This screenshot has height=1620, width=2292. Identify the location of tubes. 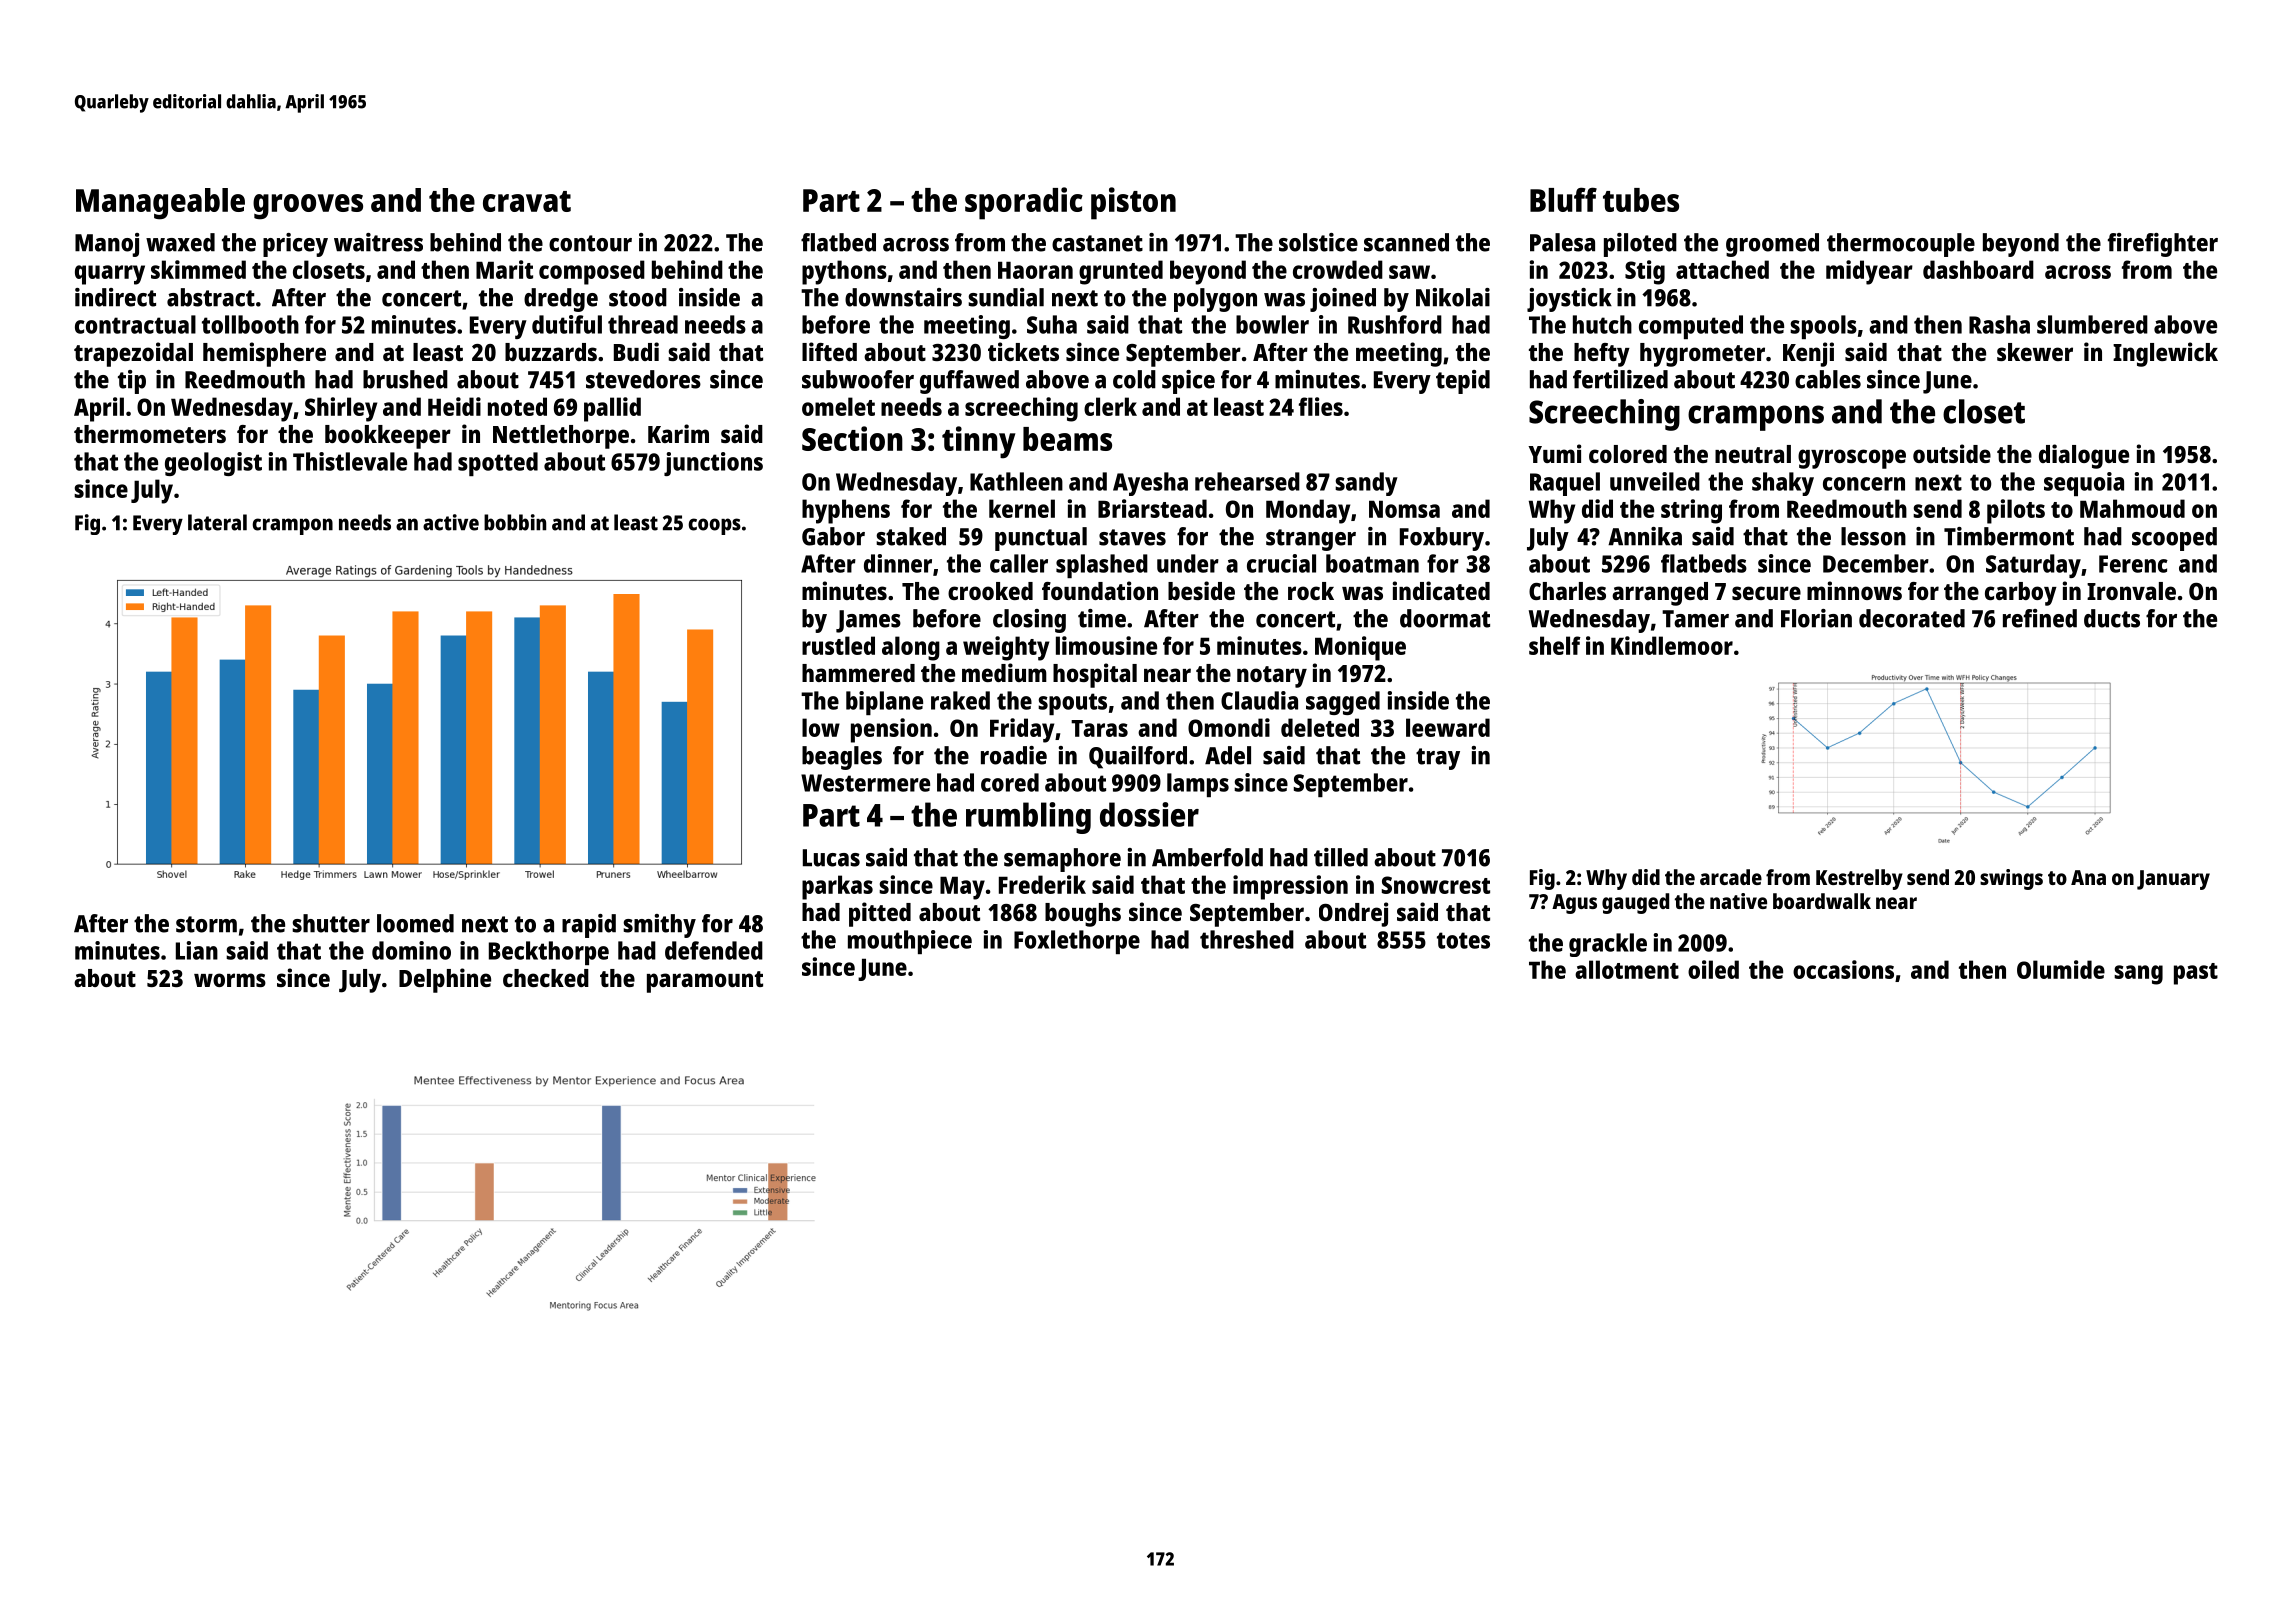
(1641, 200).
